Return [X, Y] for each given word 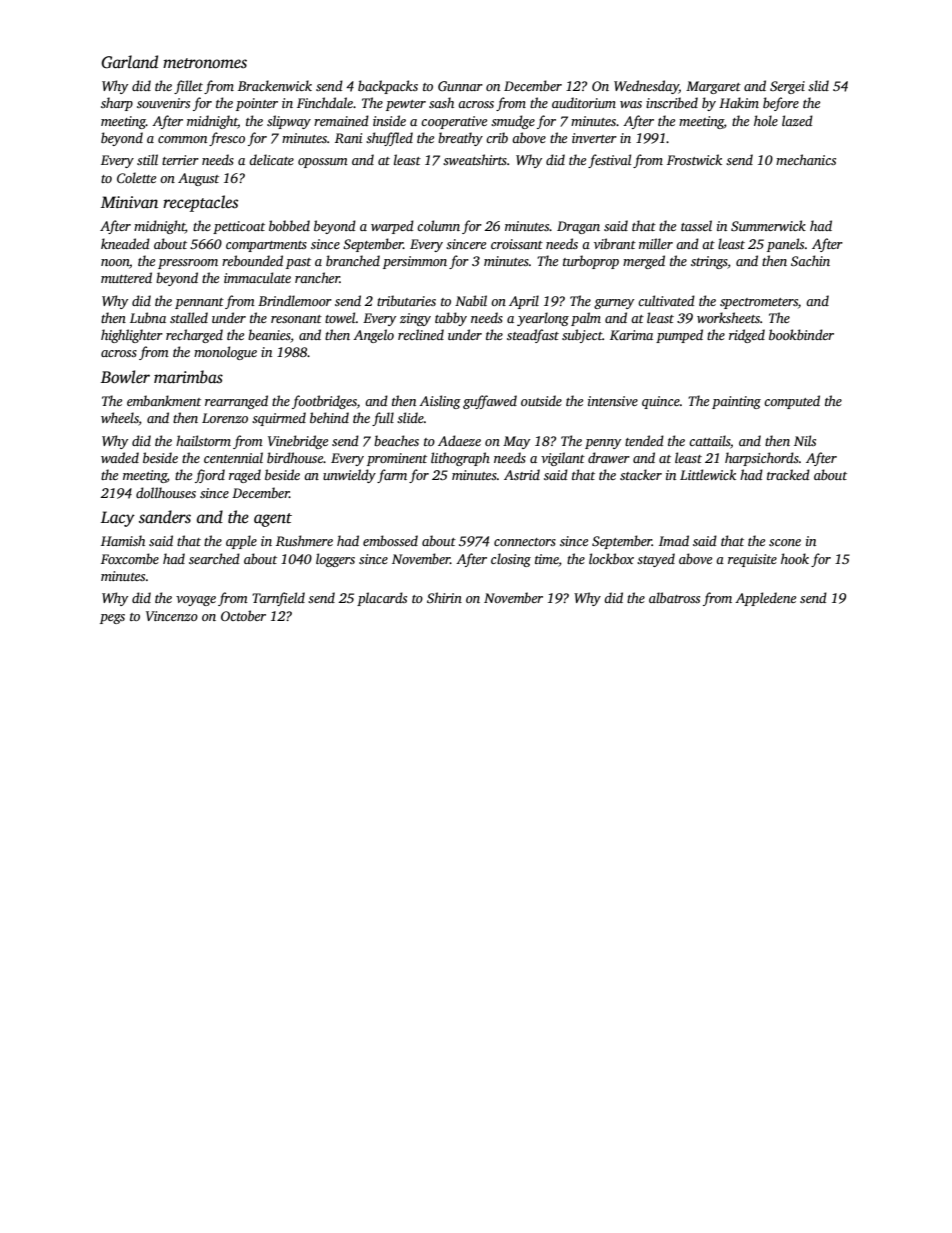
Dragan [578, 227]
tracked [788, 474]
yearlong [543, 319]
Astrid [522, 474]
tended [644, 440]
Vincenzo [172, 616]
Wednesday [646, 87]
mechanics [806, 159]
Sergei [787, 87]
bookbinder [801, 334]
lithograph [460, 459]
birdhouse [295, 457]
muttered [126, 277]
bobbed [289, 225]
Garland [129, 62]
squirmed [279, 419]
